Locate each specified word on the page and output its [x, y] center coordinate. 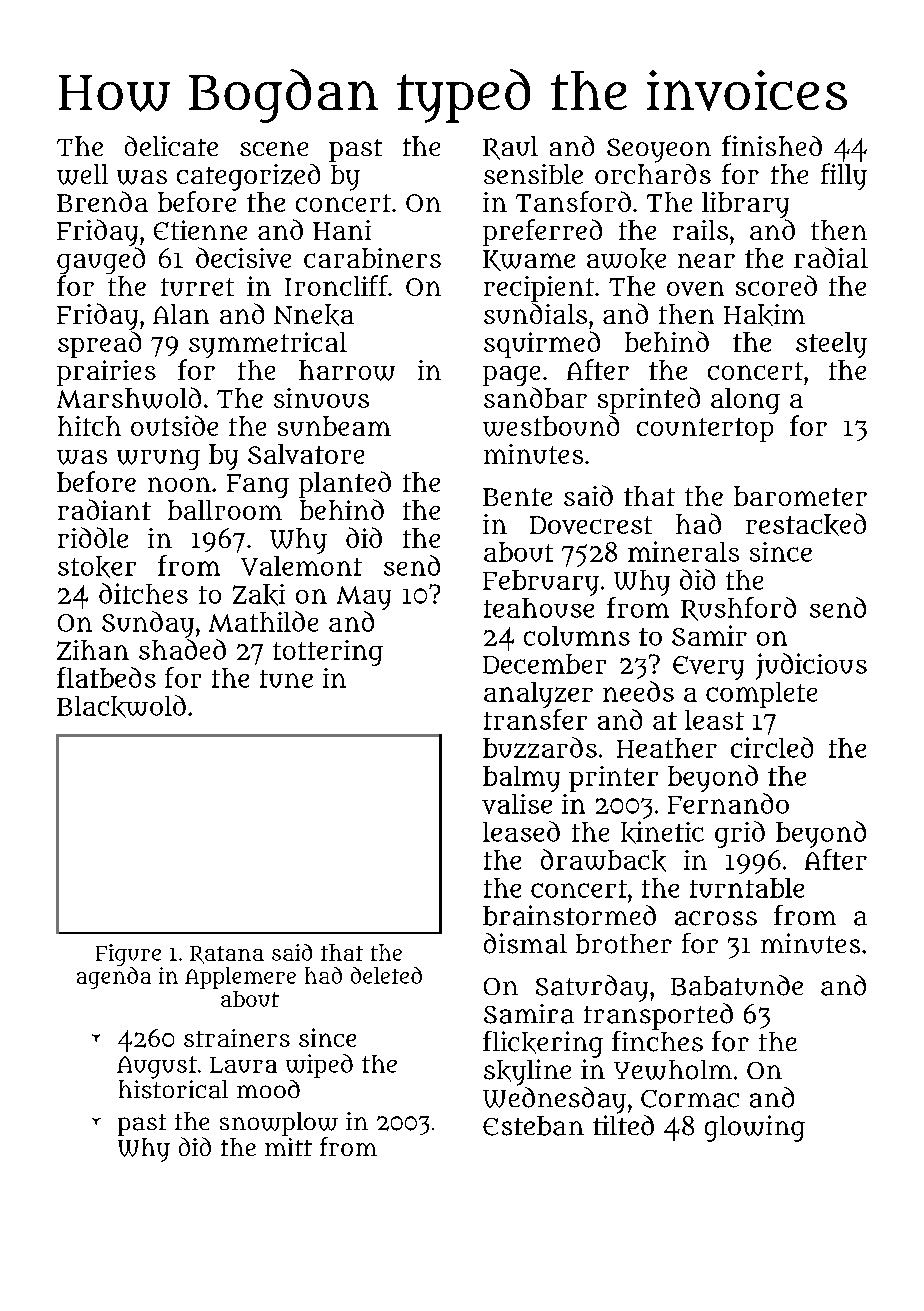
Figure [128, 955]
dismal [525, 943]
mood [268, 1089]
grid [740, 834]
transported [658, 1016]
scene [274, 148]
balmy [521, 779]
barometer [800, 496]
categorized [248, 177]
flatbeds [106, 677]
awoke [626, 259]
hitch [89, 426]
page [511, 376]
